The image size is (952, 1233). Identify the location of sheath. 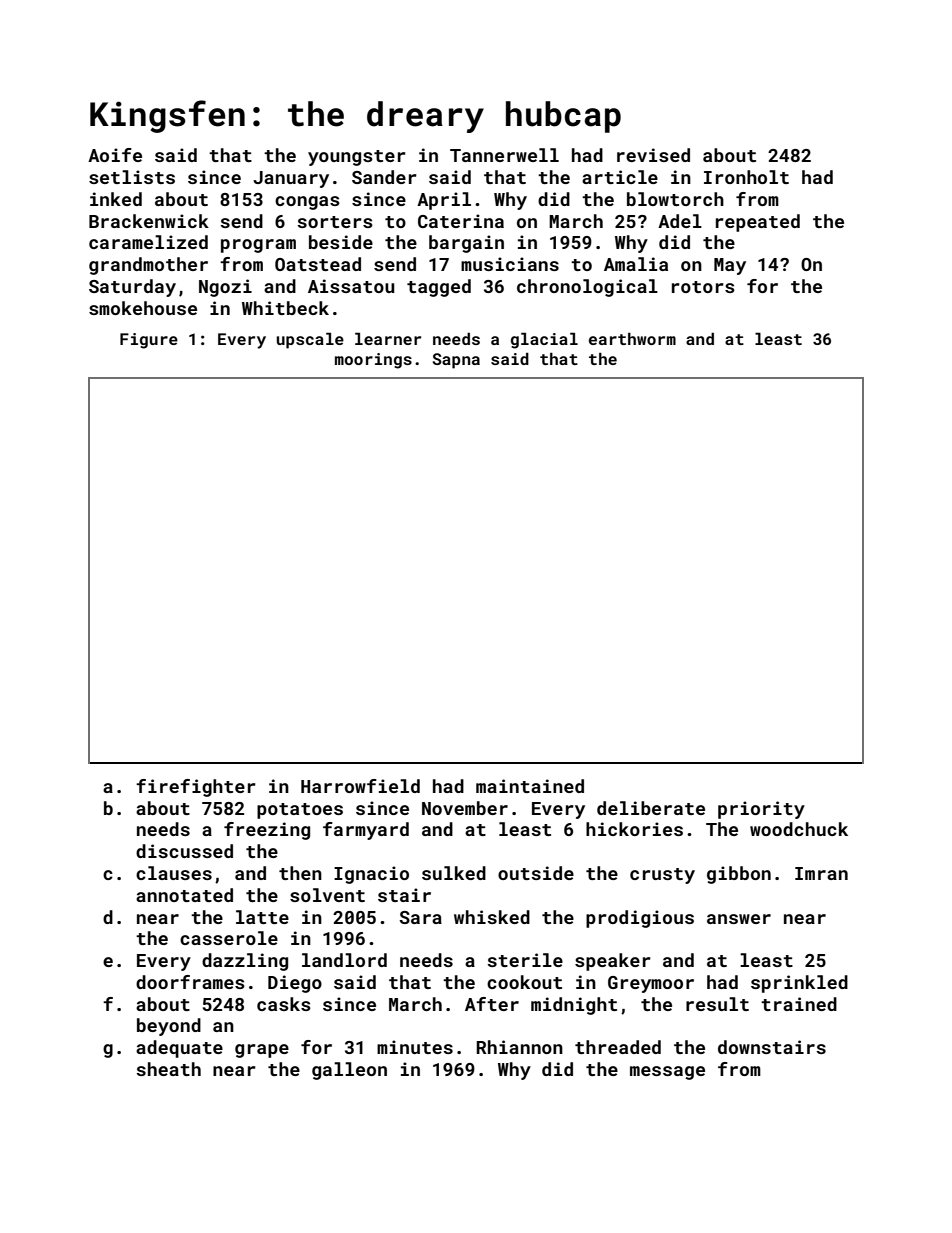
(169, 1069).
